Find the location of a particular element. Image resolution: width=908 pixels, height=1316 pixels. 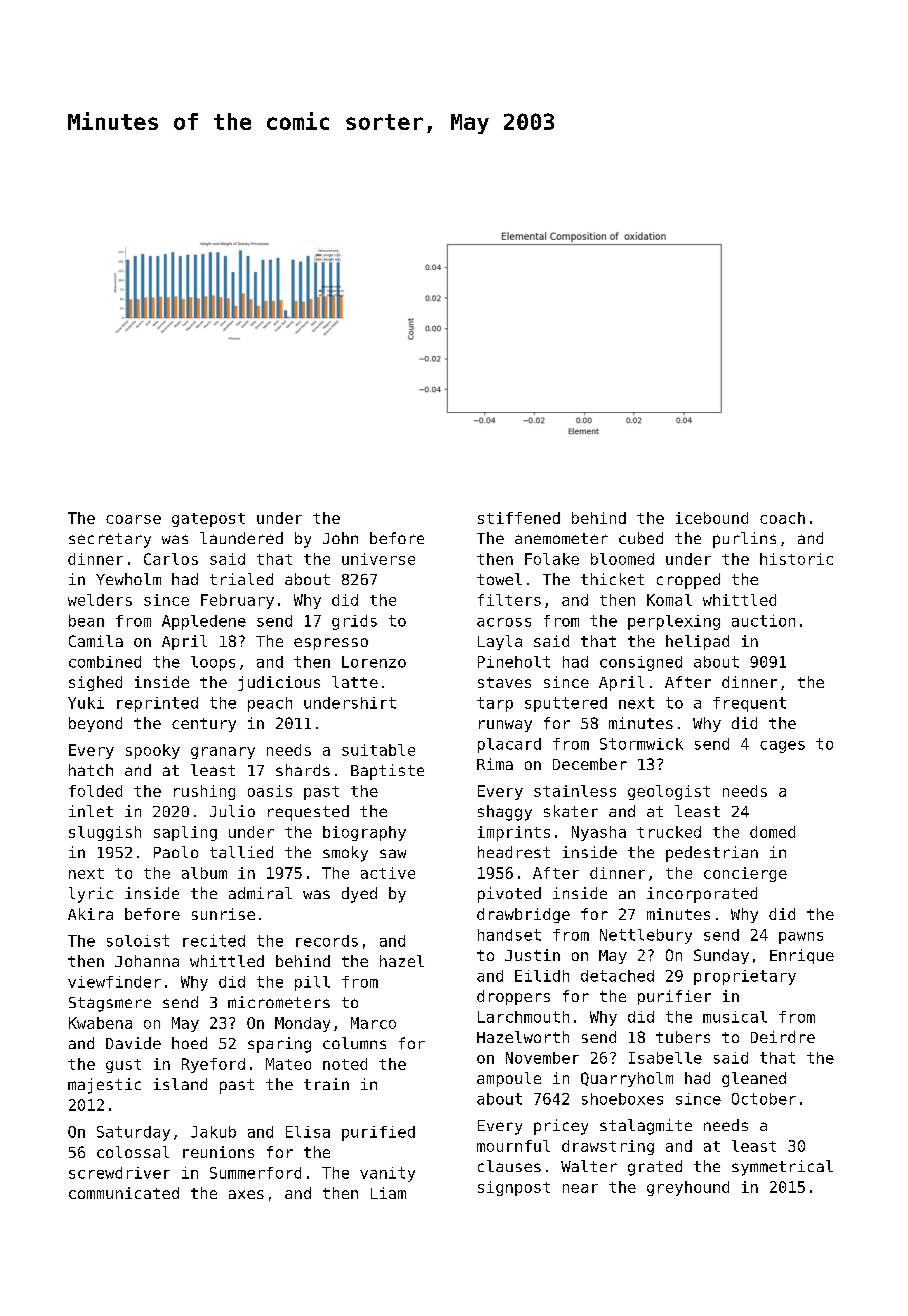

drawbridge is located at coordinates (523, 915).
